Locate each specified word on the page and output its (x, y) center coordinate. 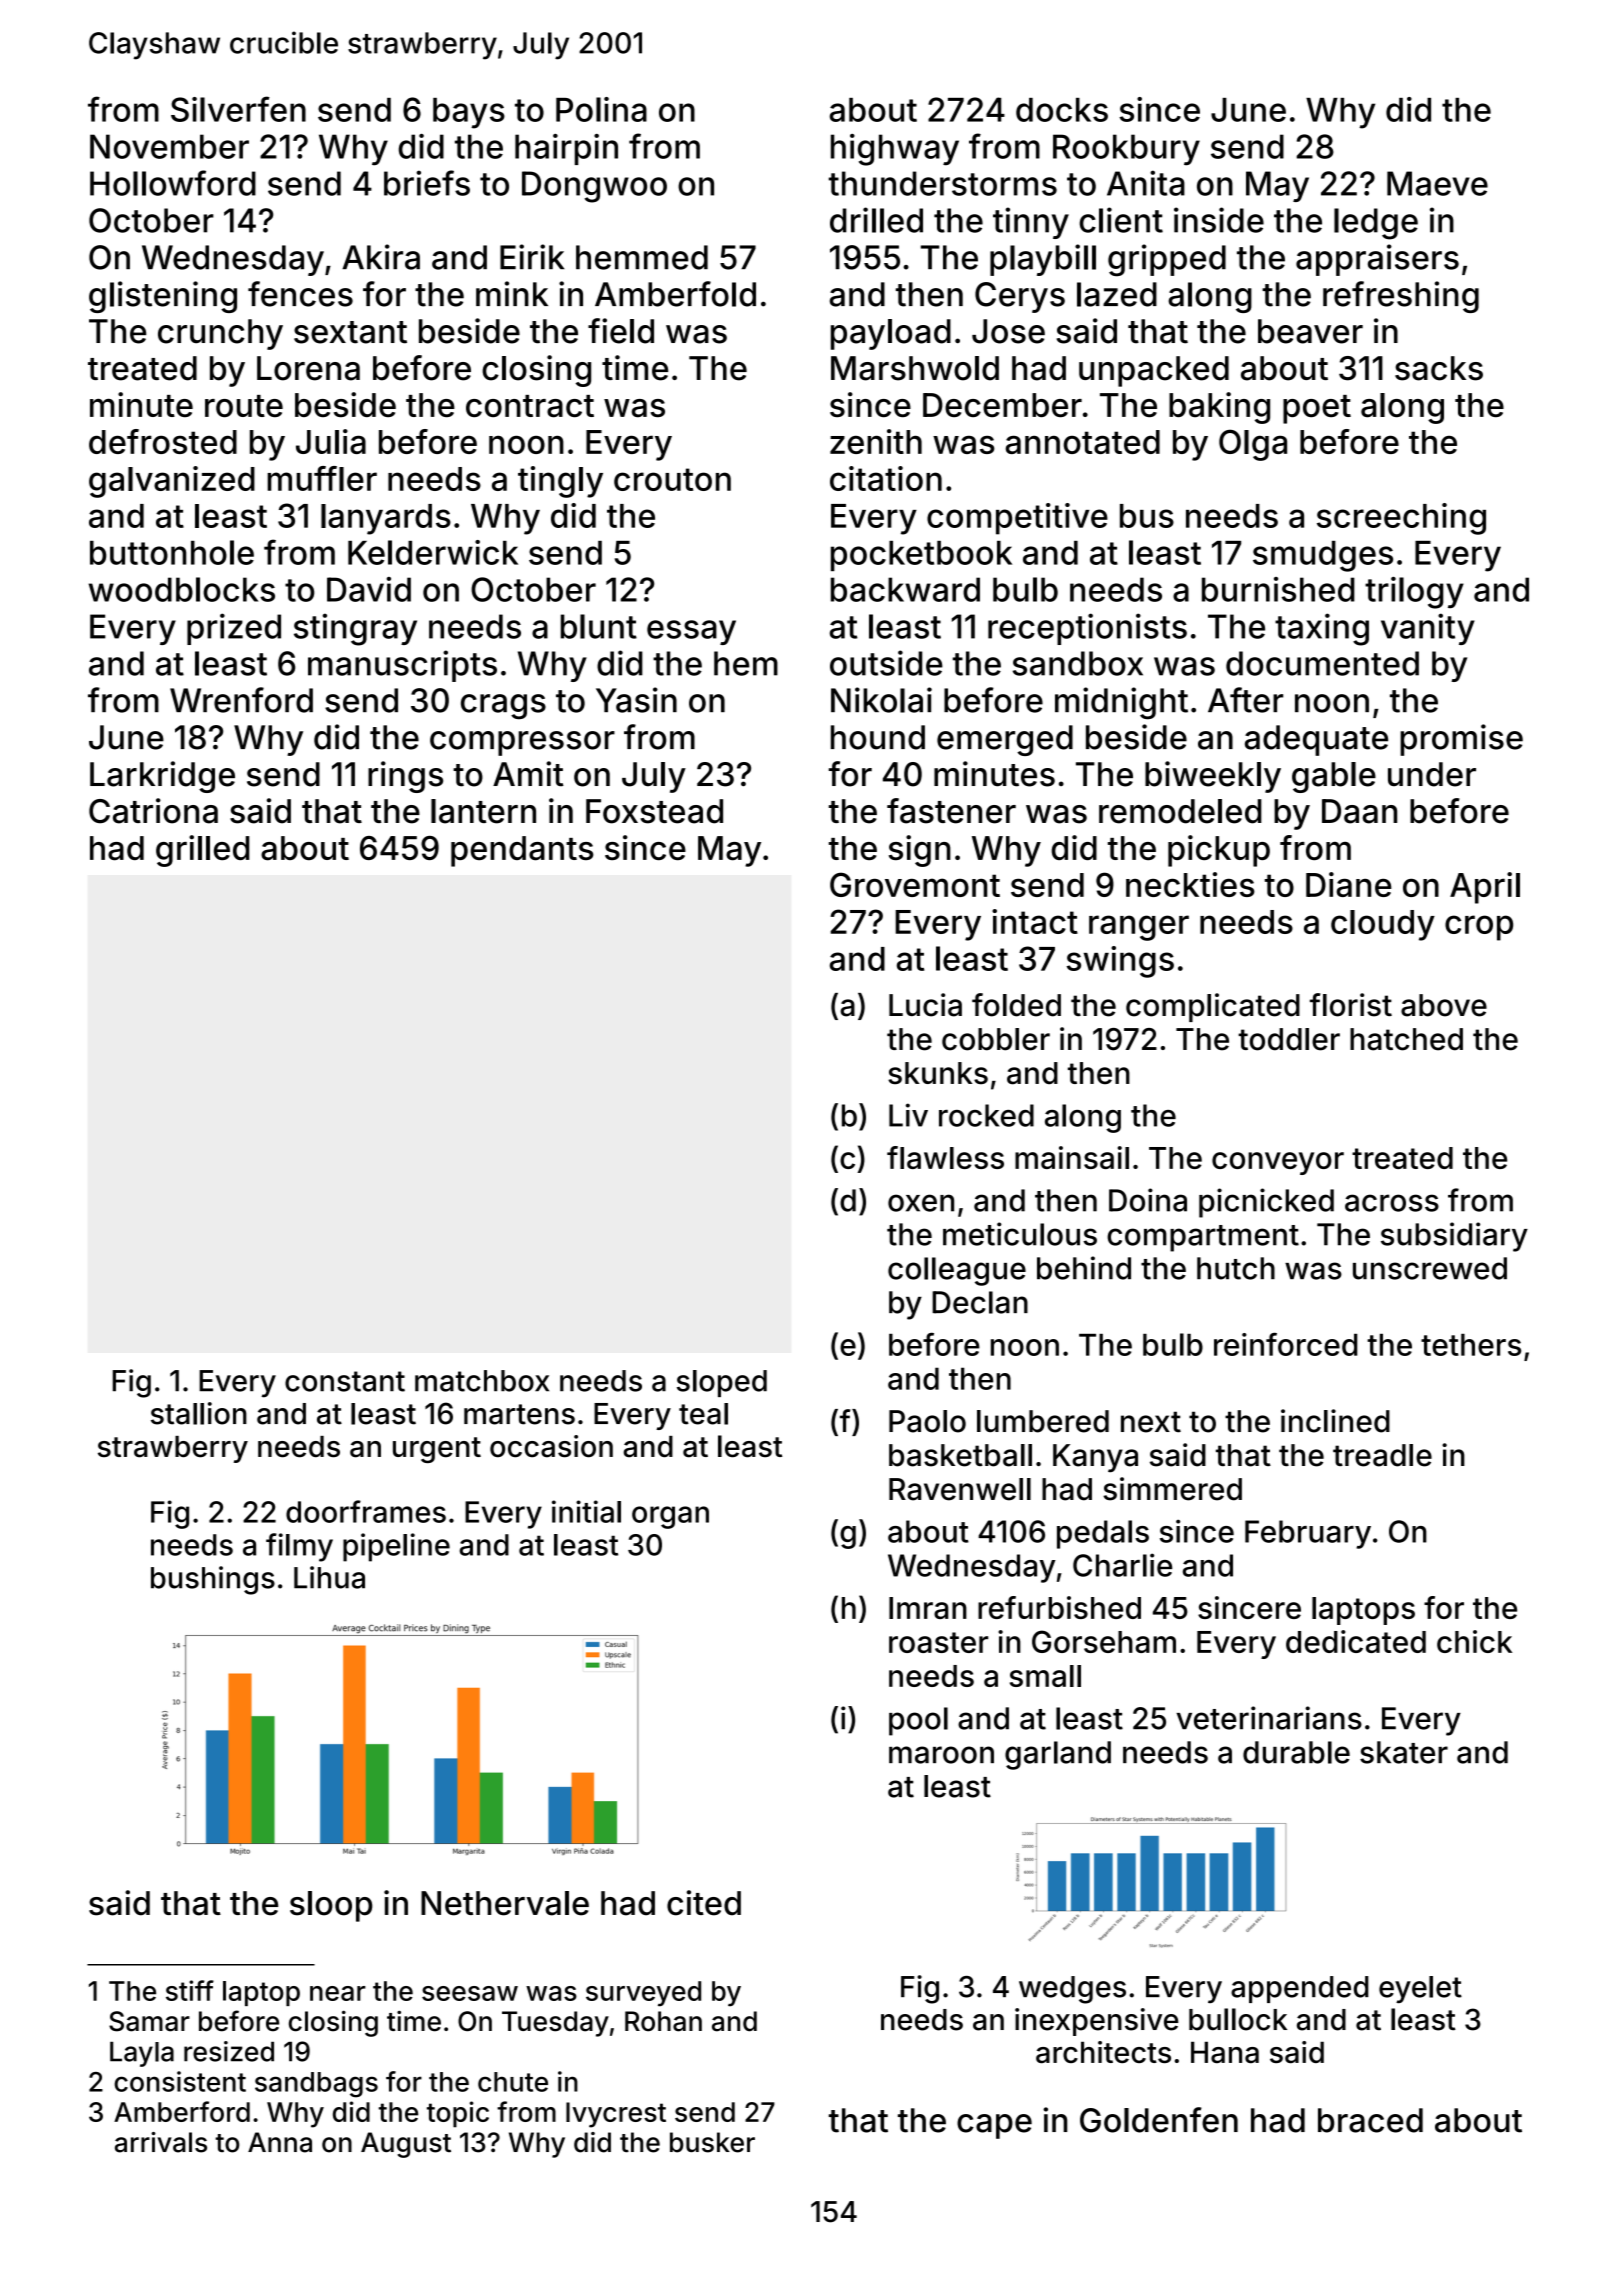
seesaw (470, 1993)
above (1444, 1005)
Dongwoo (594, 187)
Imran (928, 1608)
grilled (203, 851)
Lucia (925, 1005)
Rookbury (1126, 150)
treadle (1382, 1455)
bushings (213, 1580)
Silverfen (238, 109)
